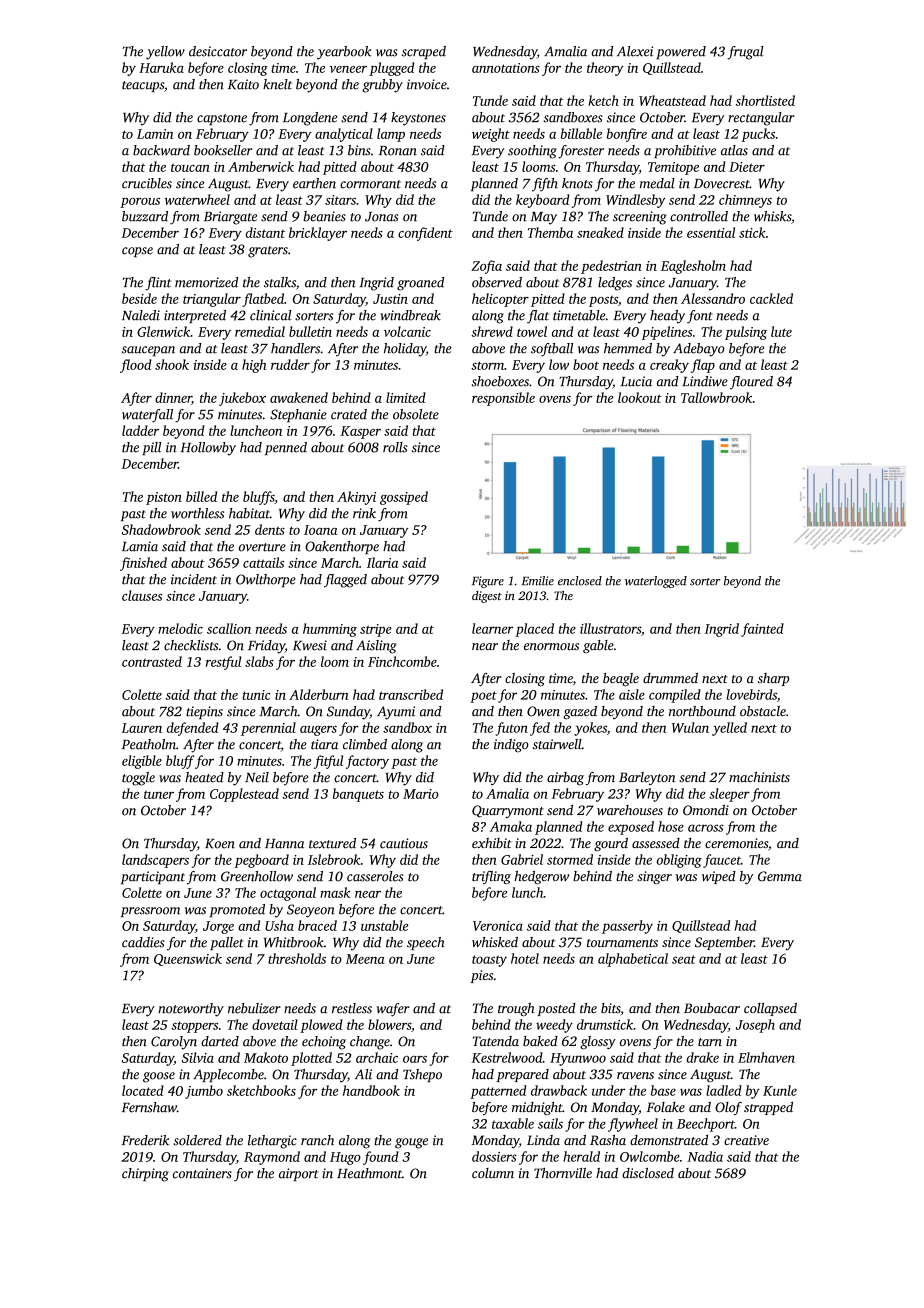 This page has width=924, height=1308. What do you see at coordinates (565, 779) in the page?
I see `airbag` at bounding box center [565, 779].
